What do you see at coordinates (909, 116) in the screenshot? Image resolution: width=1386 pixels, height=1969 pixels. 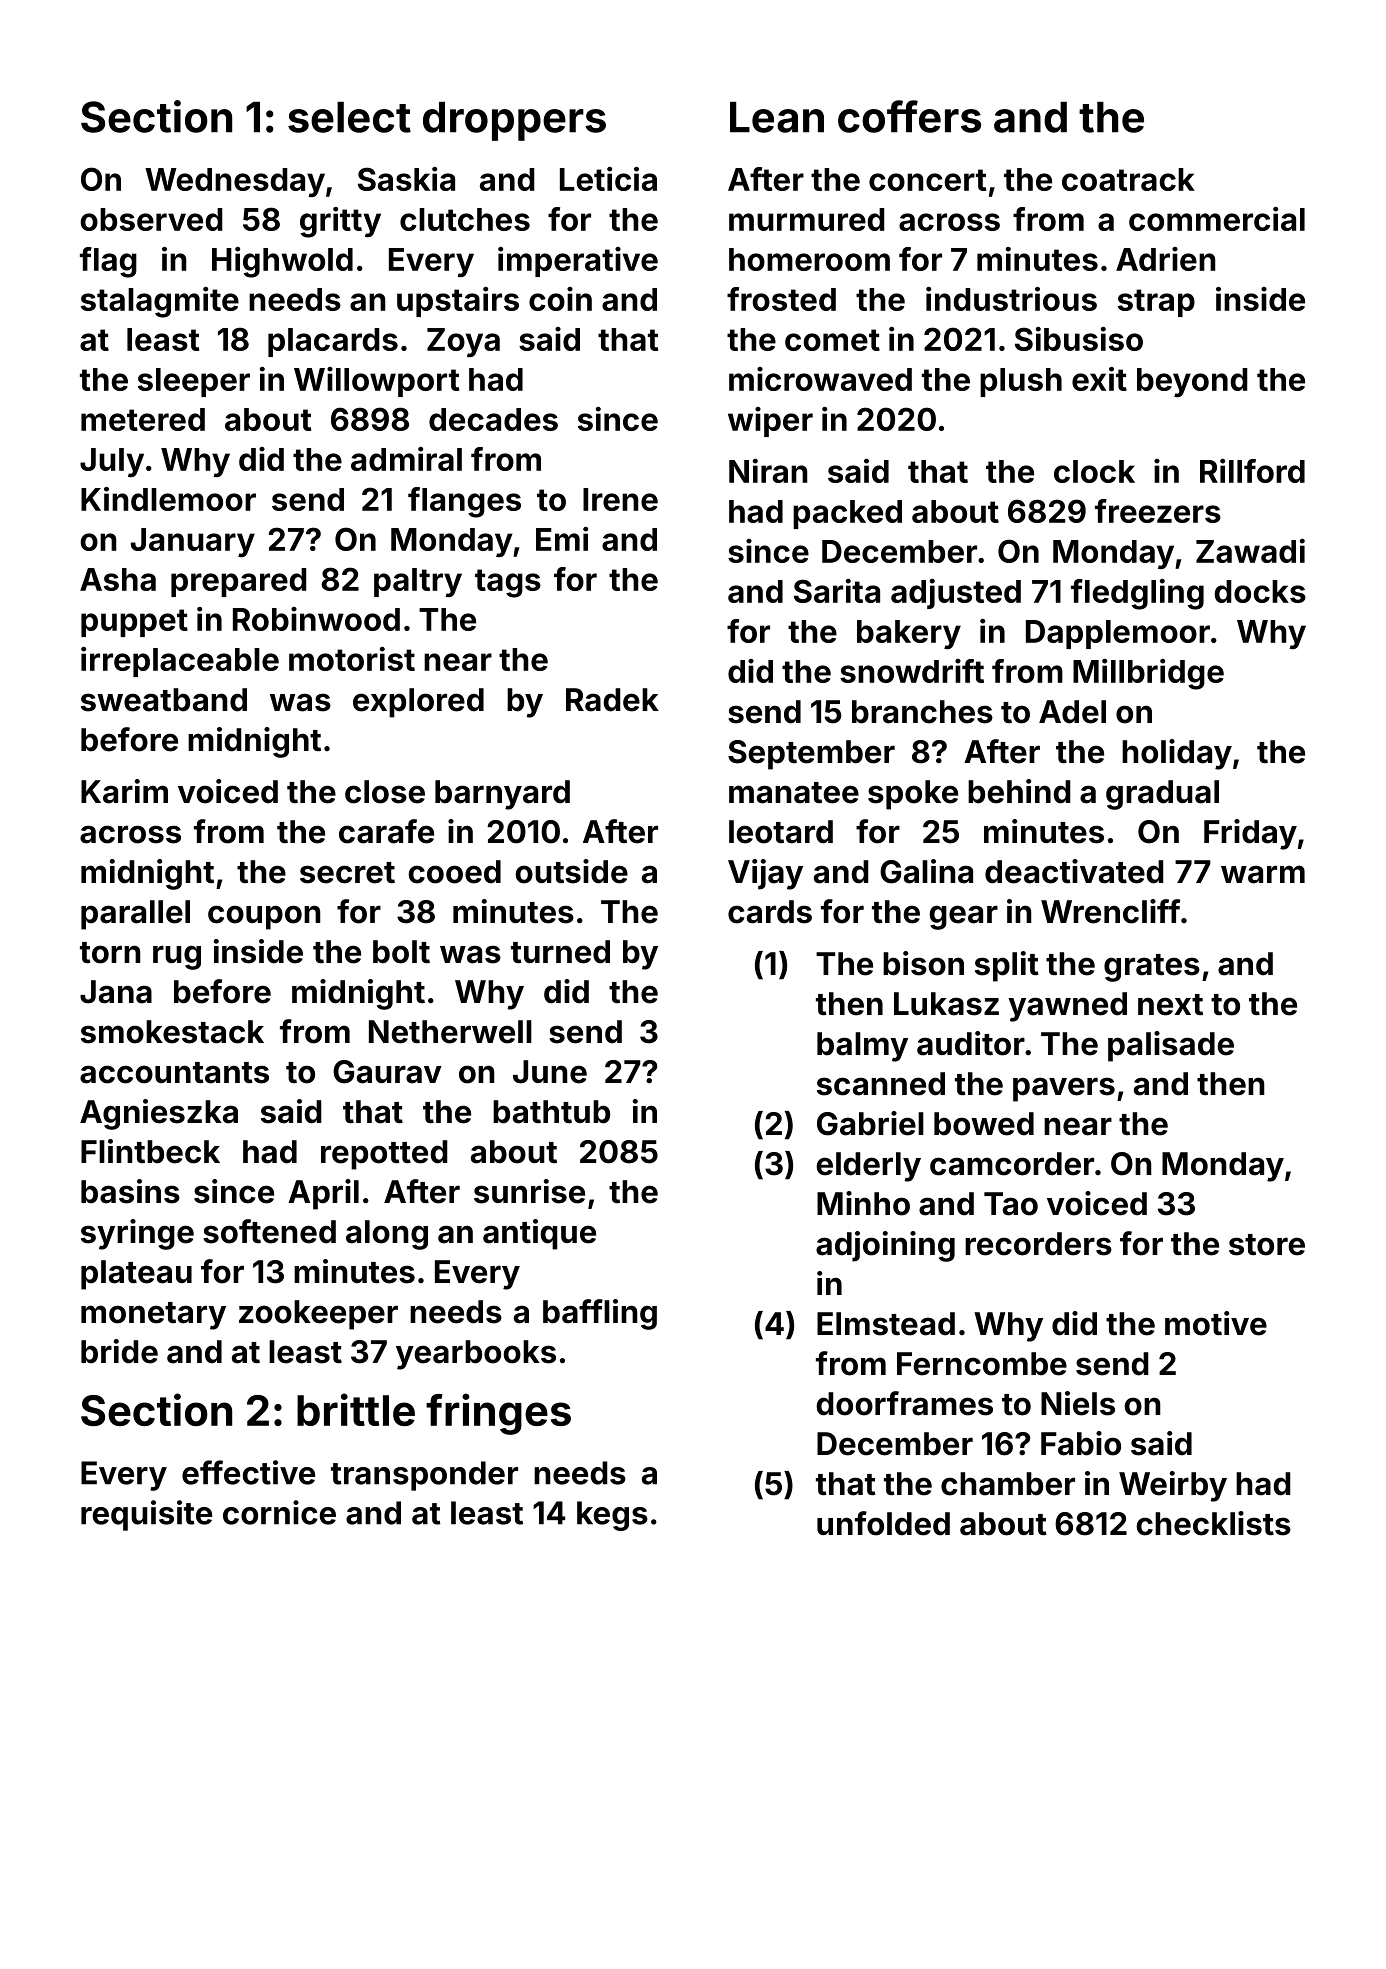 I see `coffers` at bounding box center [909, 116].
